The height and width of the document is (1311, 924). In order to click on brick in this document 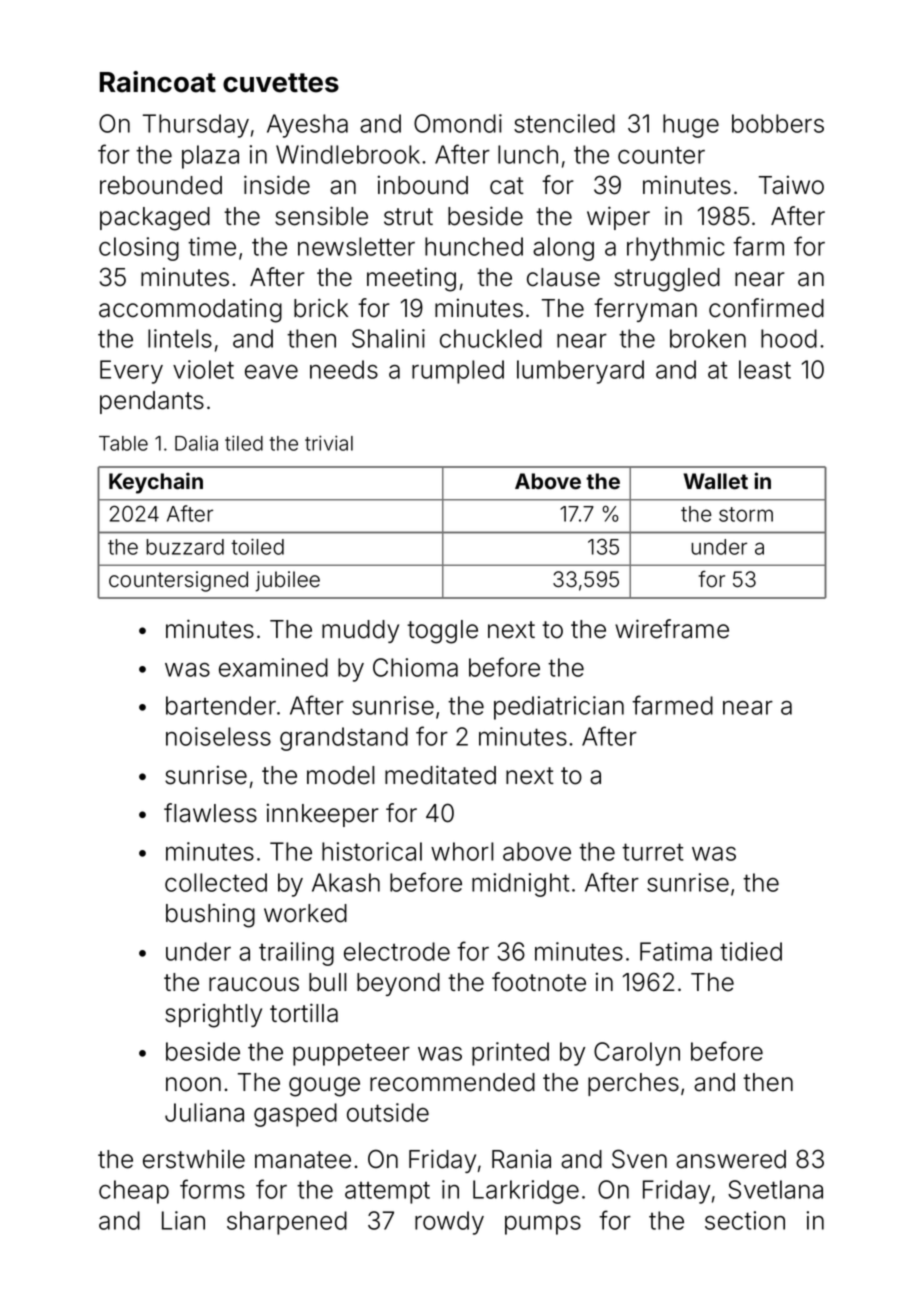, I will do `click(321, 308)`.
